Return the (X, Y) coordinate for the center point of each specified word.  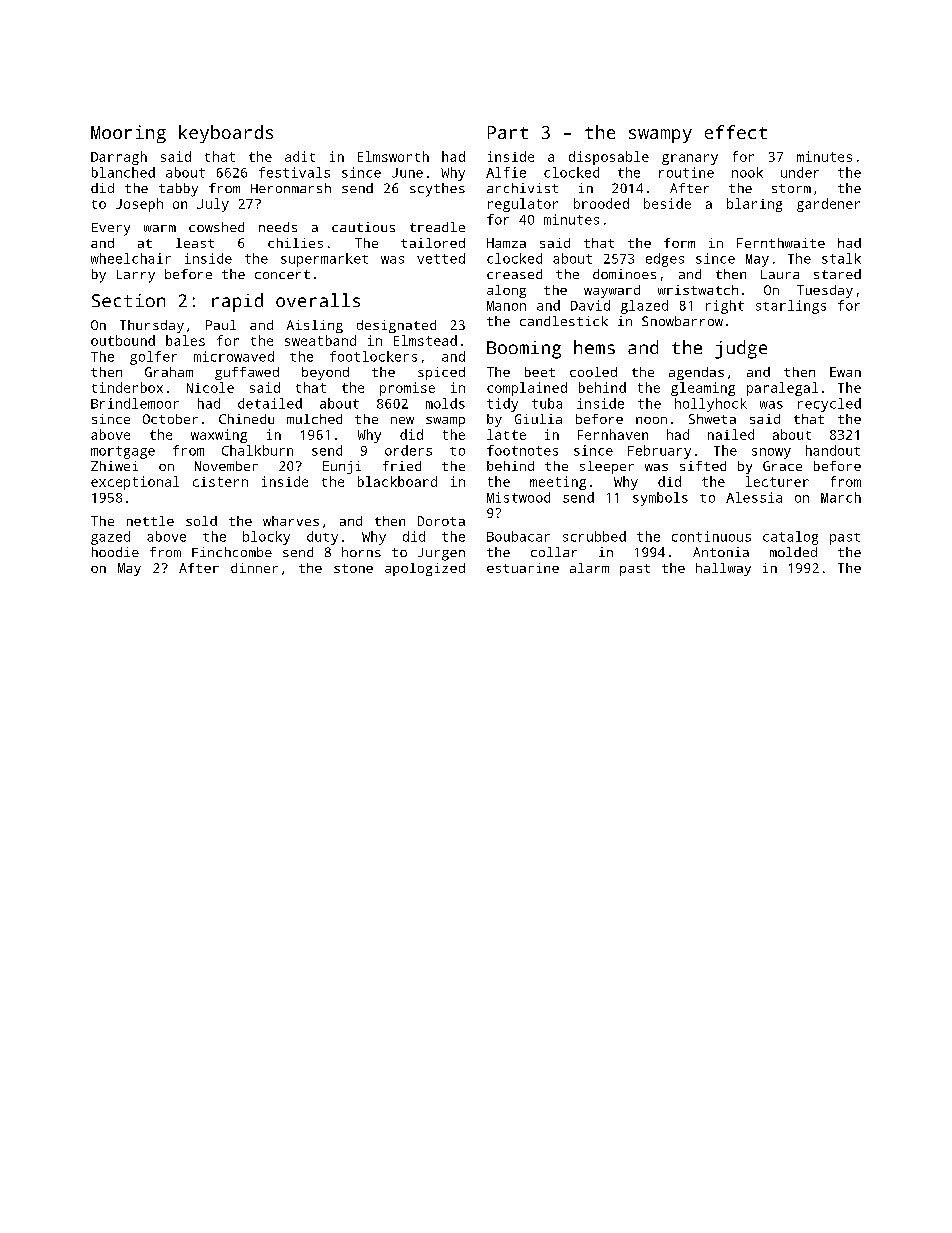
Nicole (210, 387)
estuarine (523, 568)
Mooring (128, 134)
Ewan (845, 372)
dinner (254, 568)
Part (508, 132)
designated (396, 326)
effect (736, 132)
